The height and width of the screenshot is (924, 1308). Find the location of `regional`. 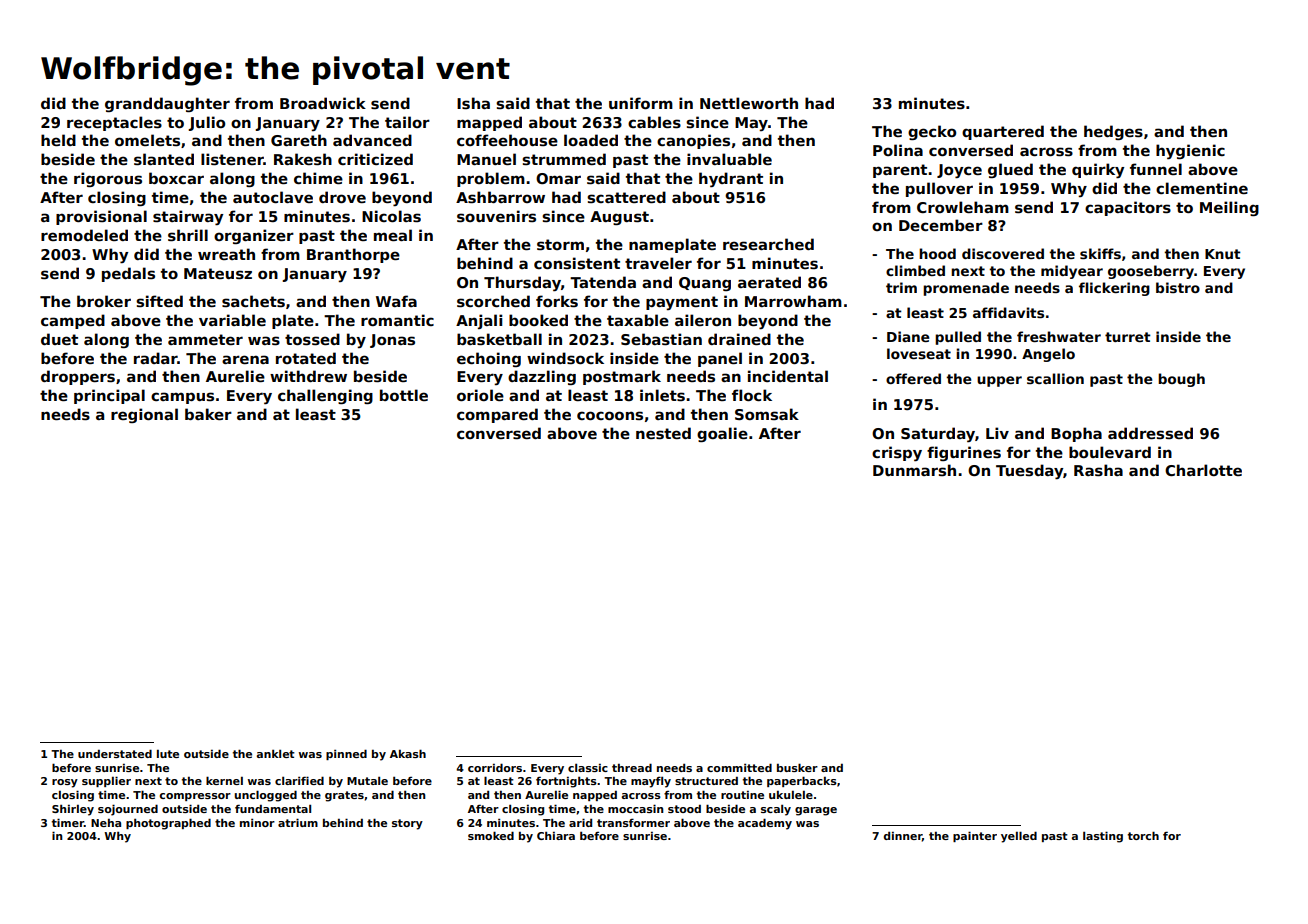

regional is located at coordinates (144, 415).
